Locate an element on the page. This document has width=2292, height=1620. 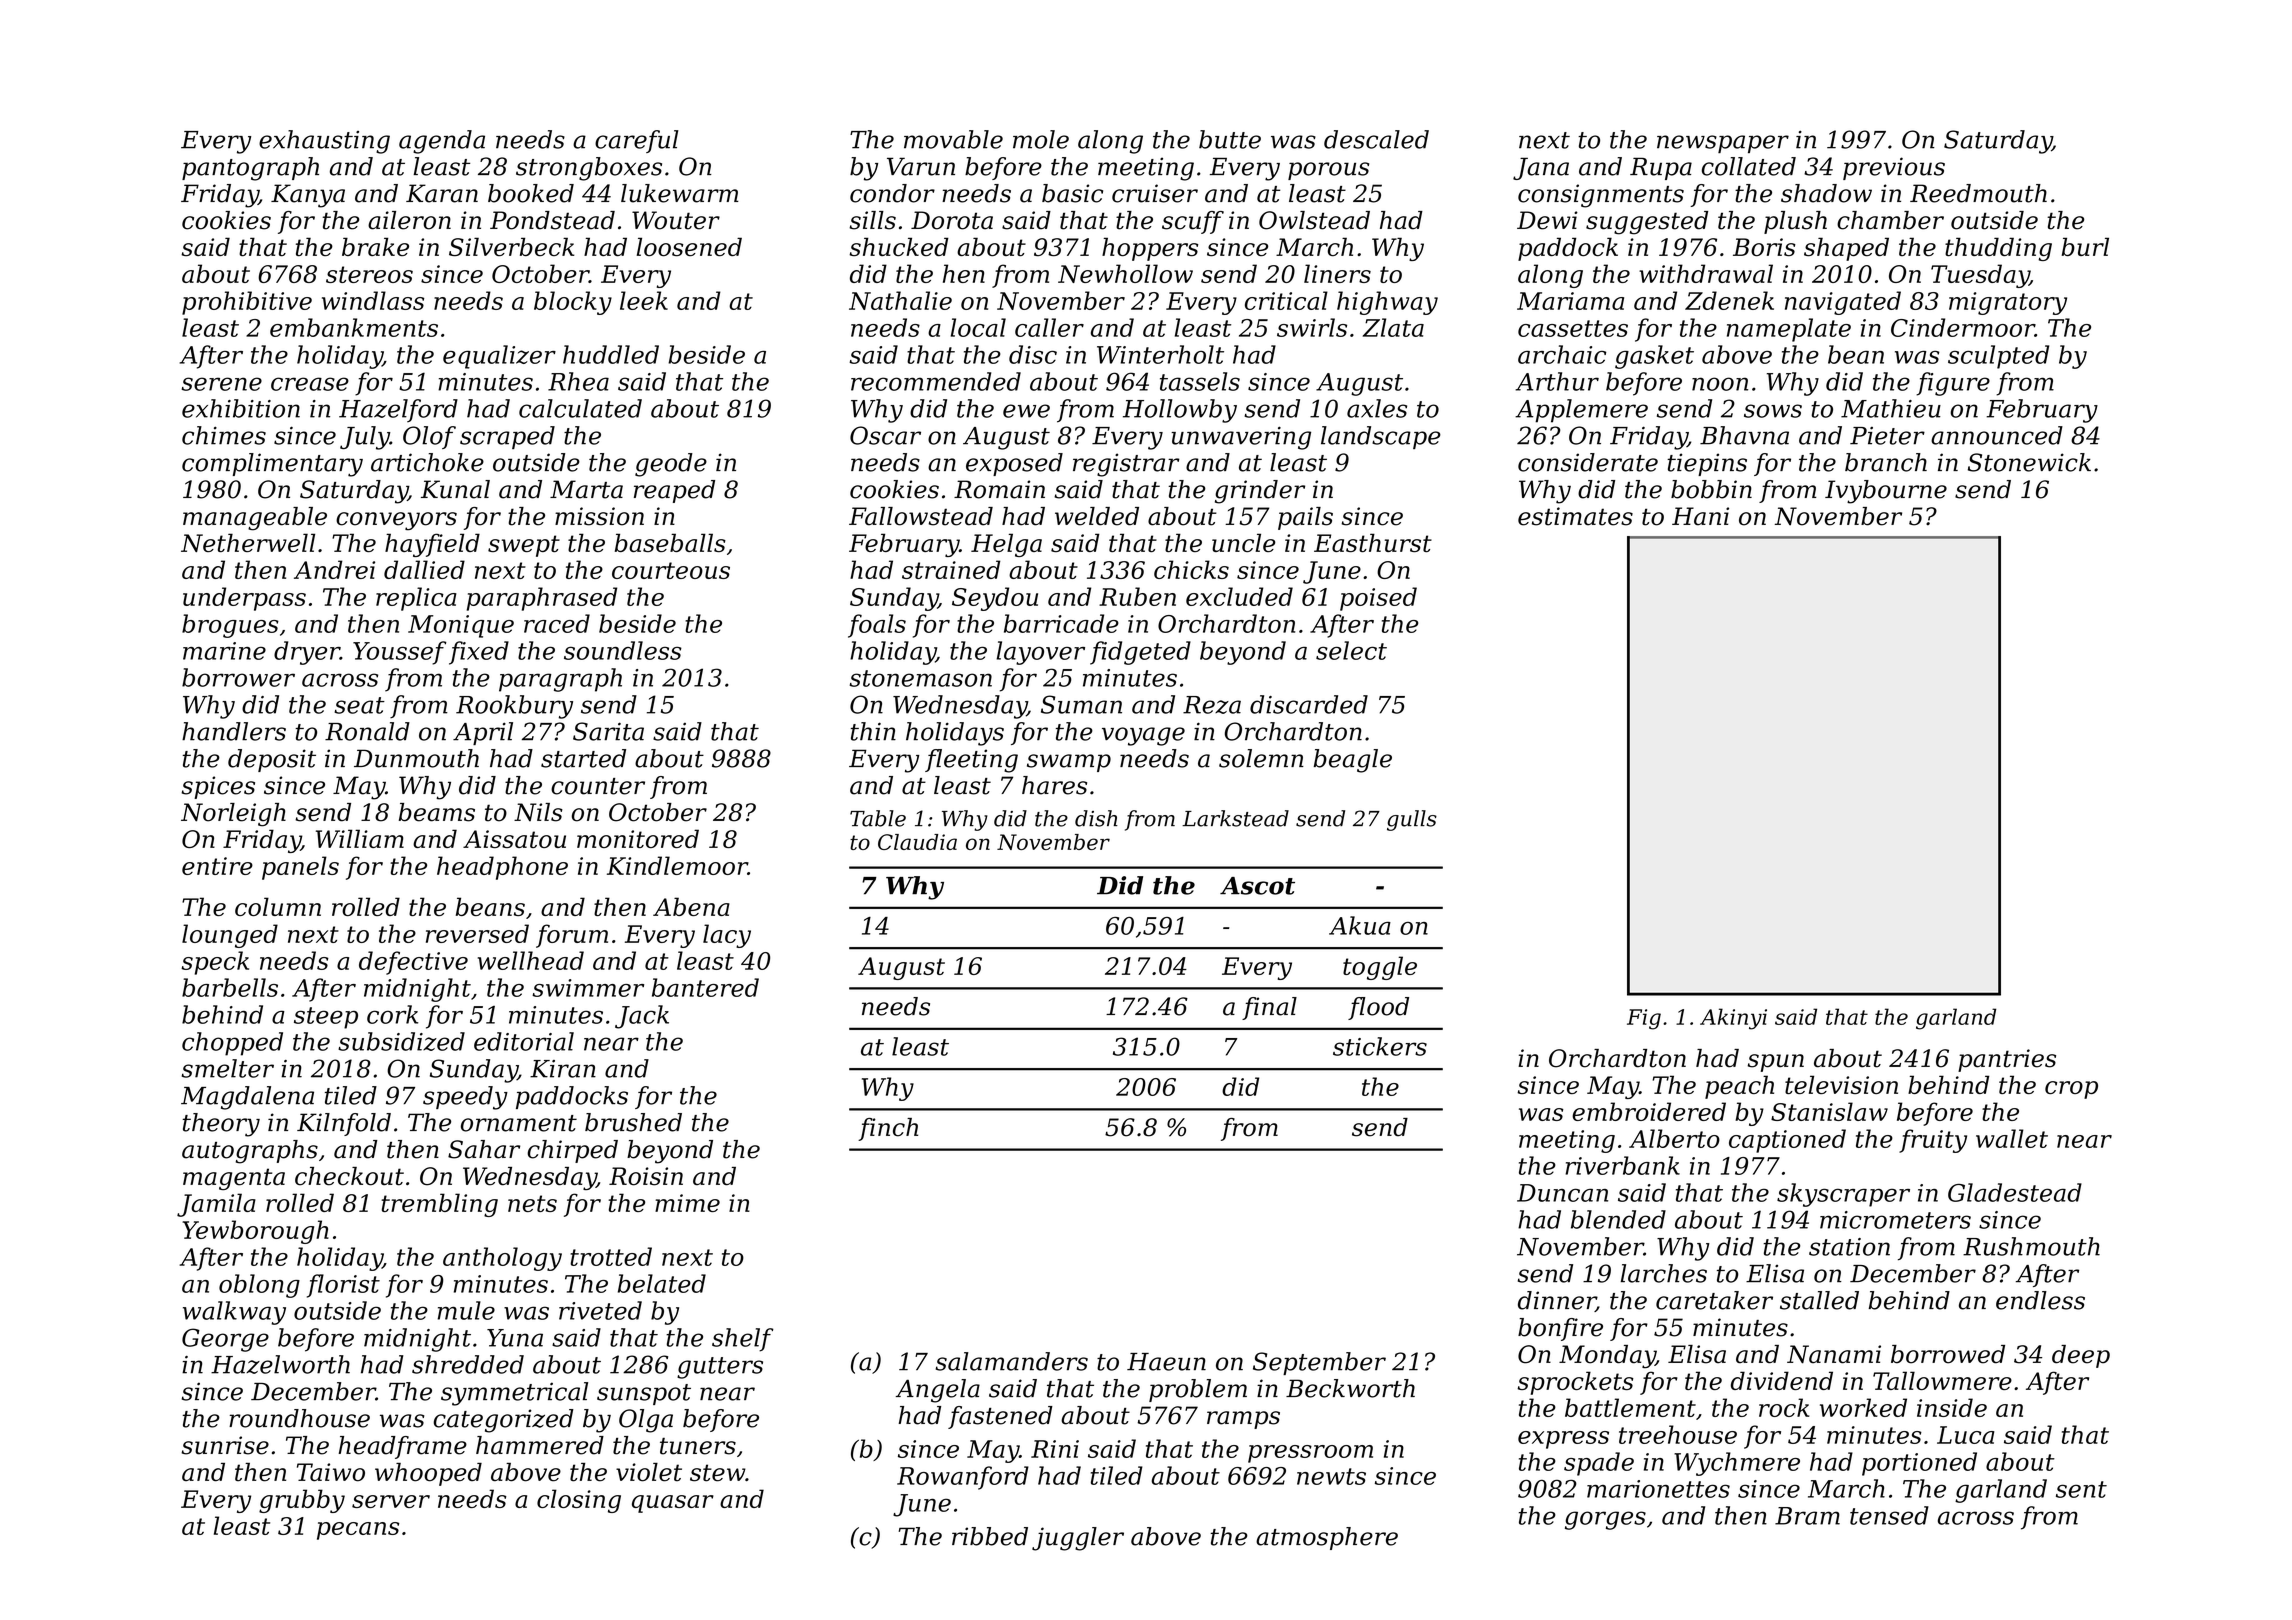
micrometers is located at coordinates (1895, 1220).
